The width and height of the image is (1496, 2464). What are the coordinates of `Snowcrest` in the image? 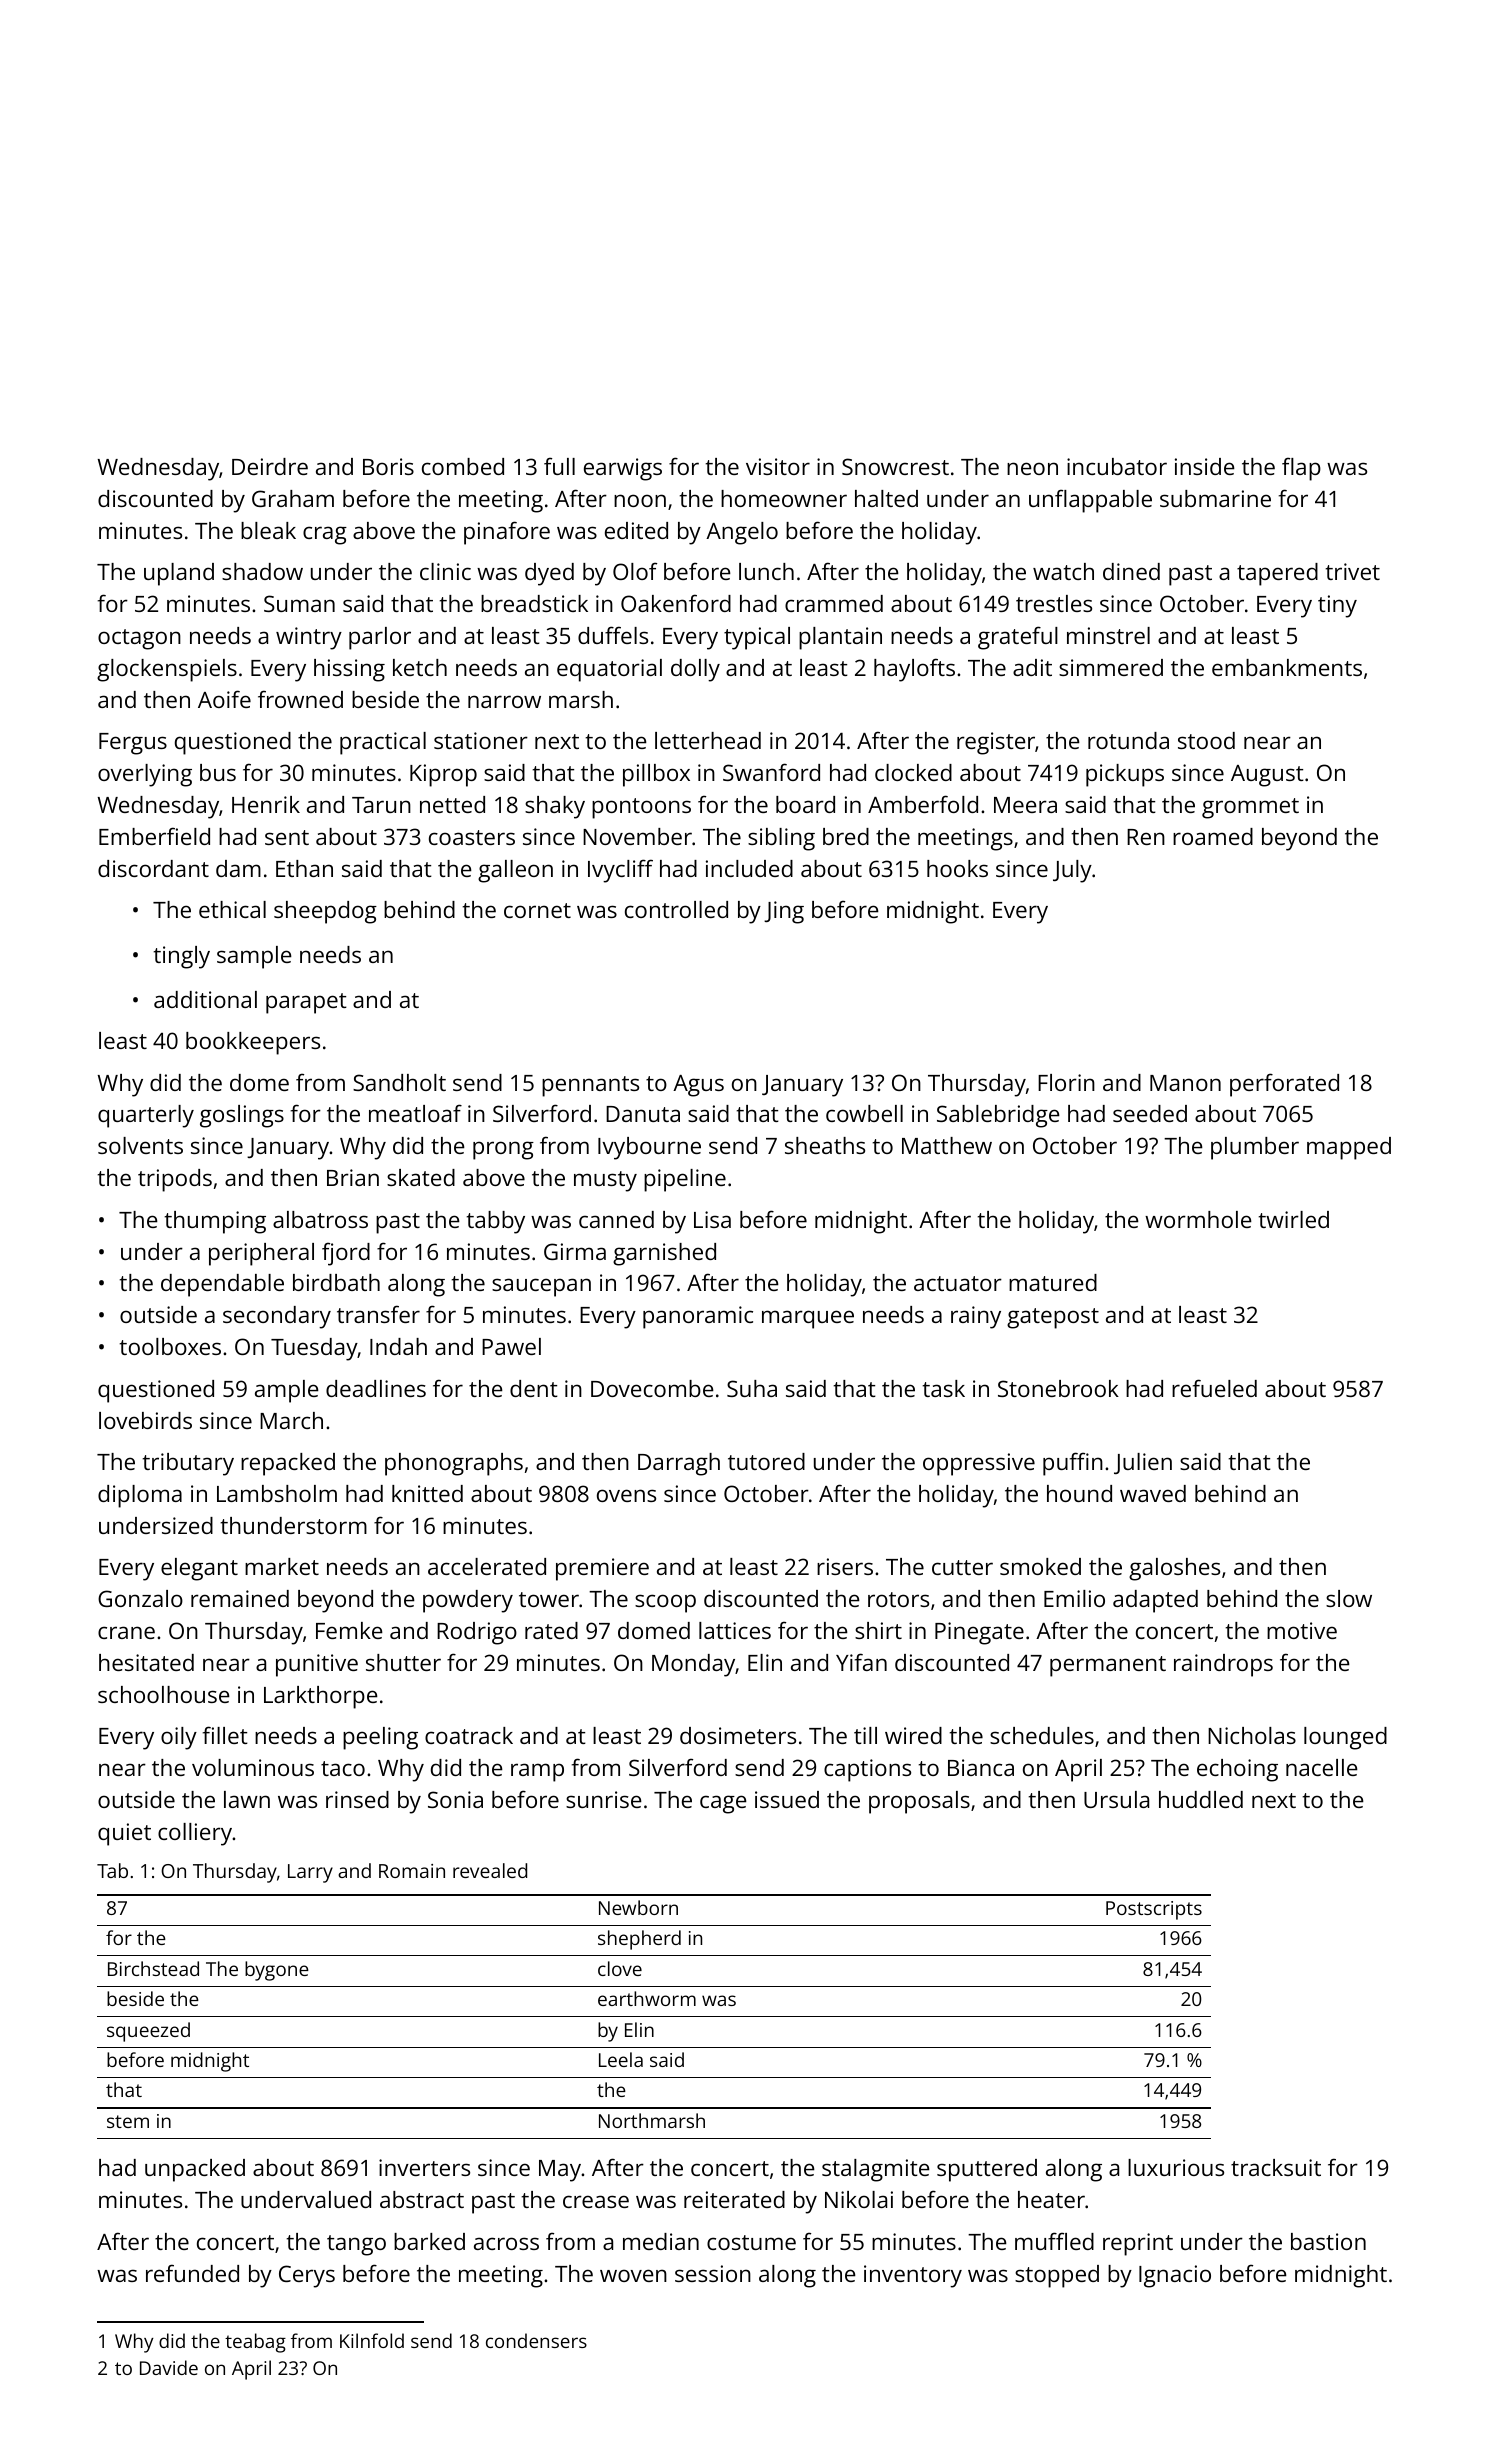 It's located at (895, 466).
